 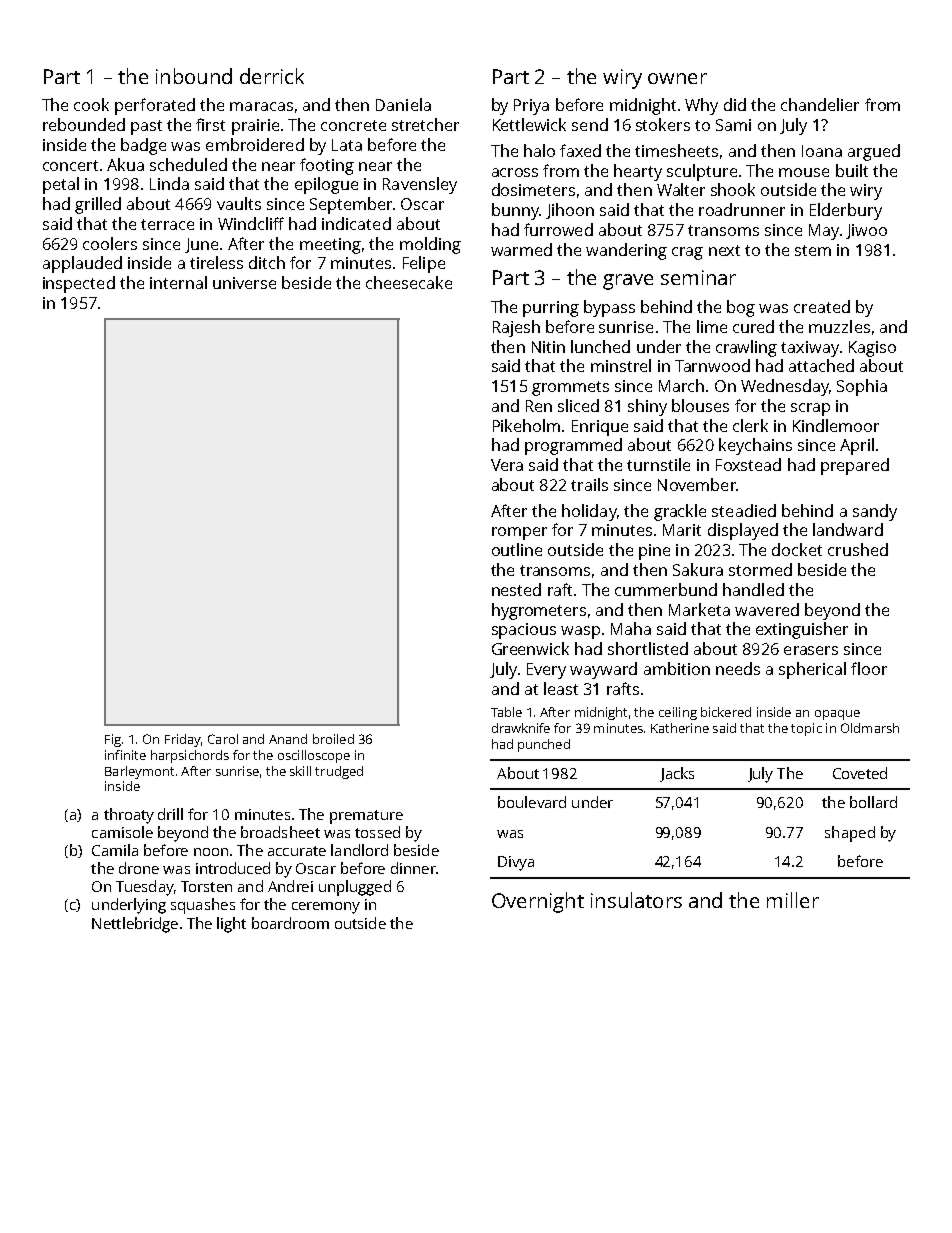 I want to click on outline, so click(x=517, y=549).
